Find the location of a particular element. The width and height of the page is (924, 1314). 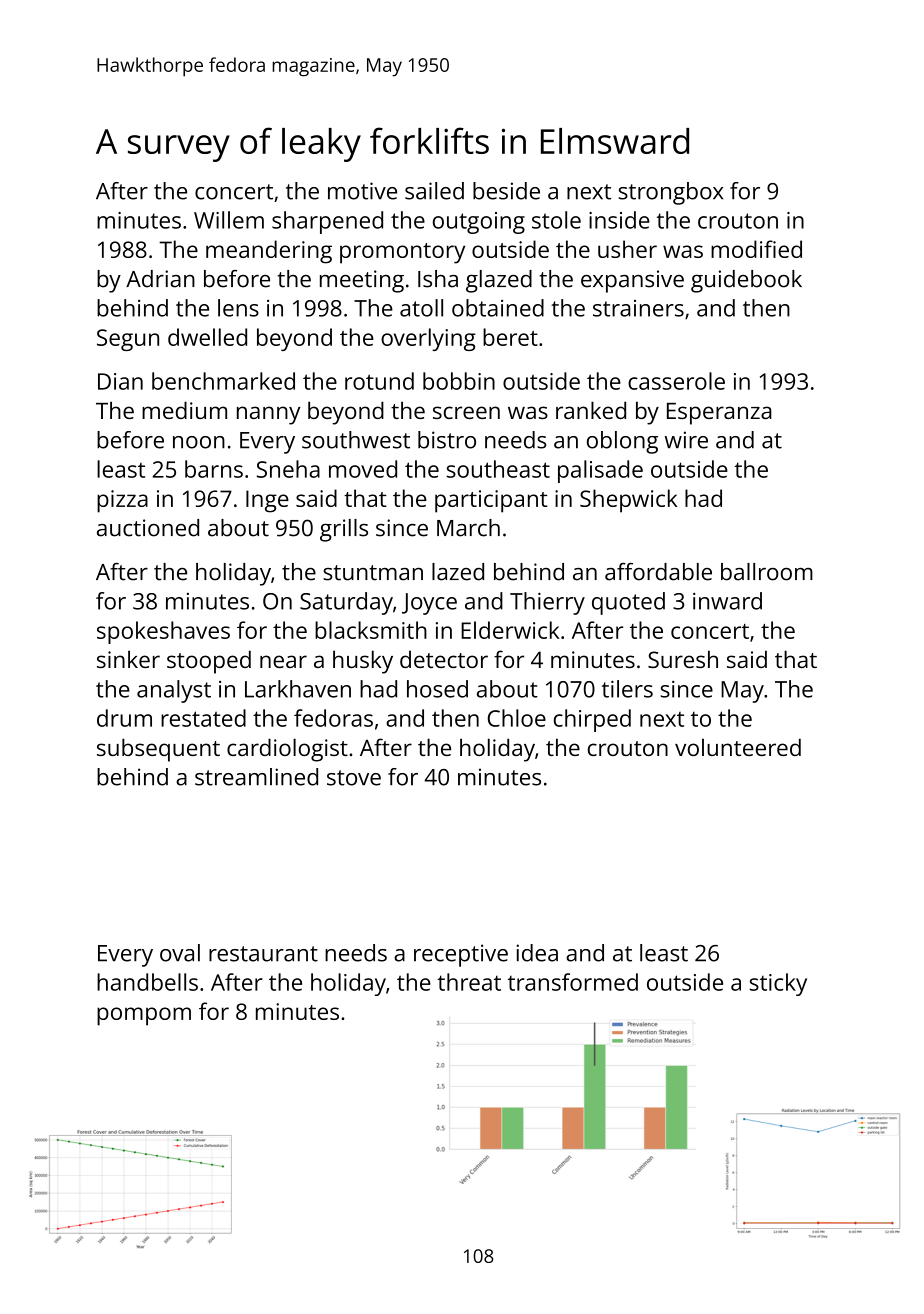

chirped is located at coordinates (592, 720).
